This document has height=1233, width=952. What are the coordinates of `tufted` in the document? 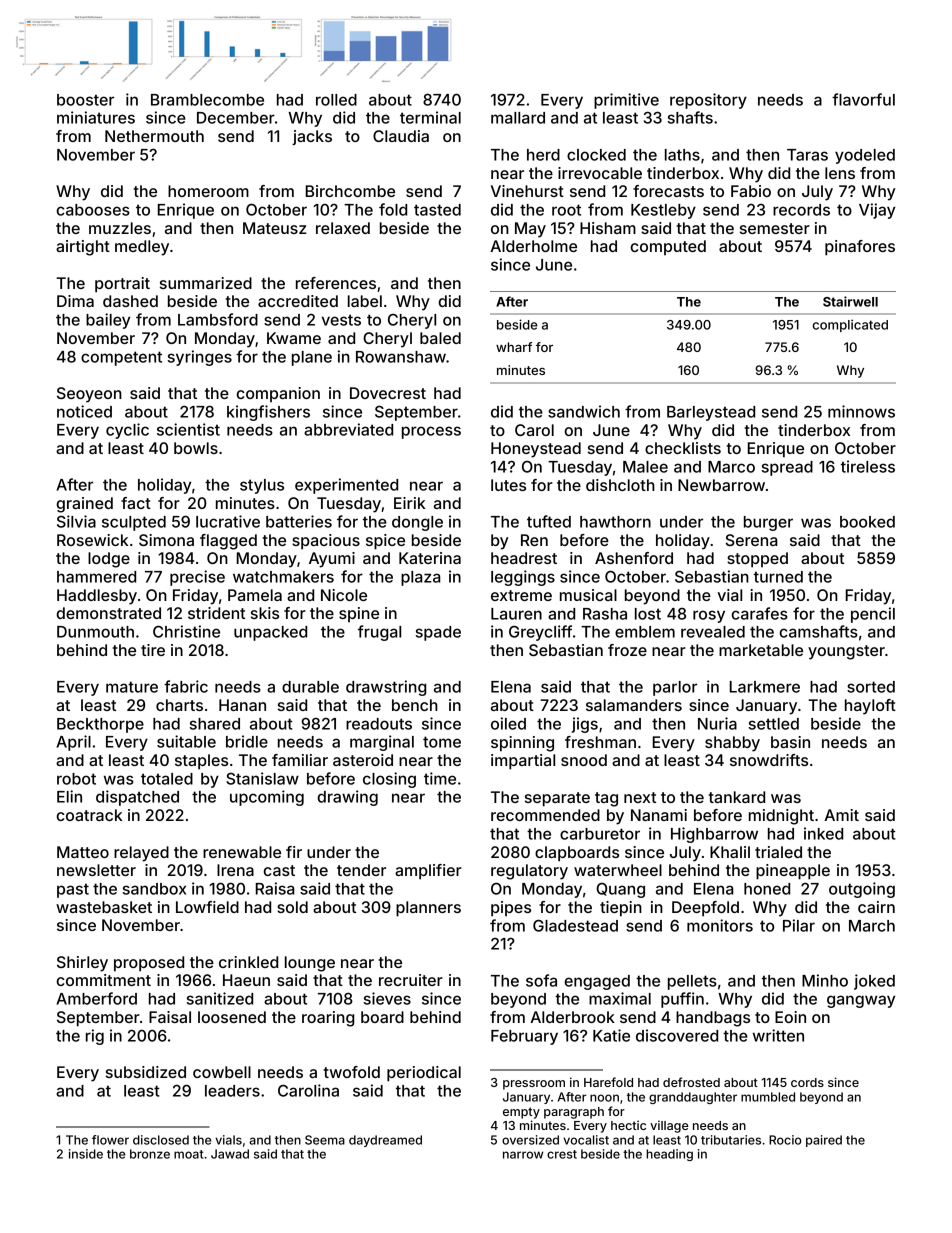 It's located at (549, 521).
